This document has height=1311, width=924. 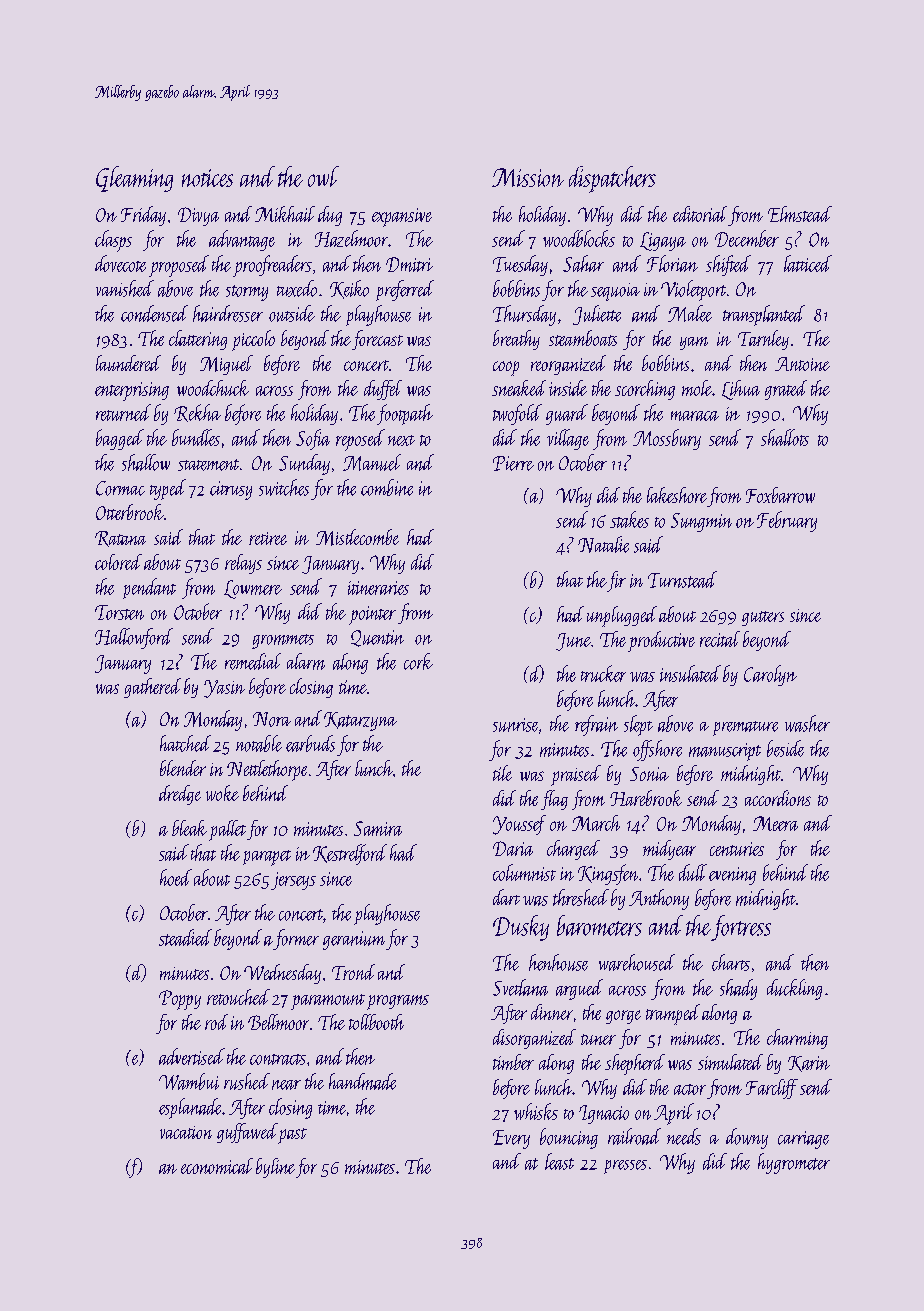 What do you see at coordinates (667, 439) in the document?
I see `Mossbury` at bounding box center [667, 439].
